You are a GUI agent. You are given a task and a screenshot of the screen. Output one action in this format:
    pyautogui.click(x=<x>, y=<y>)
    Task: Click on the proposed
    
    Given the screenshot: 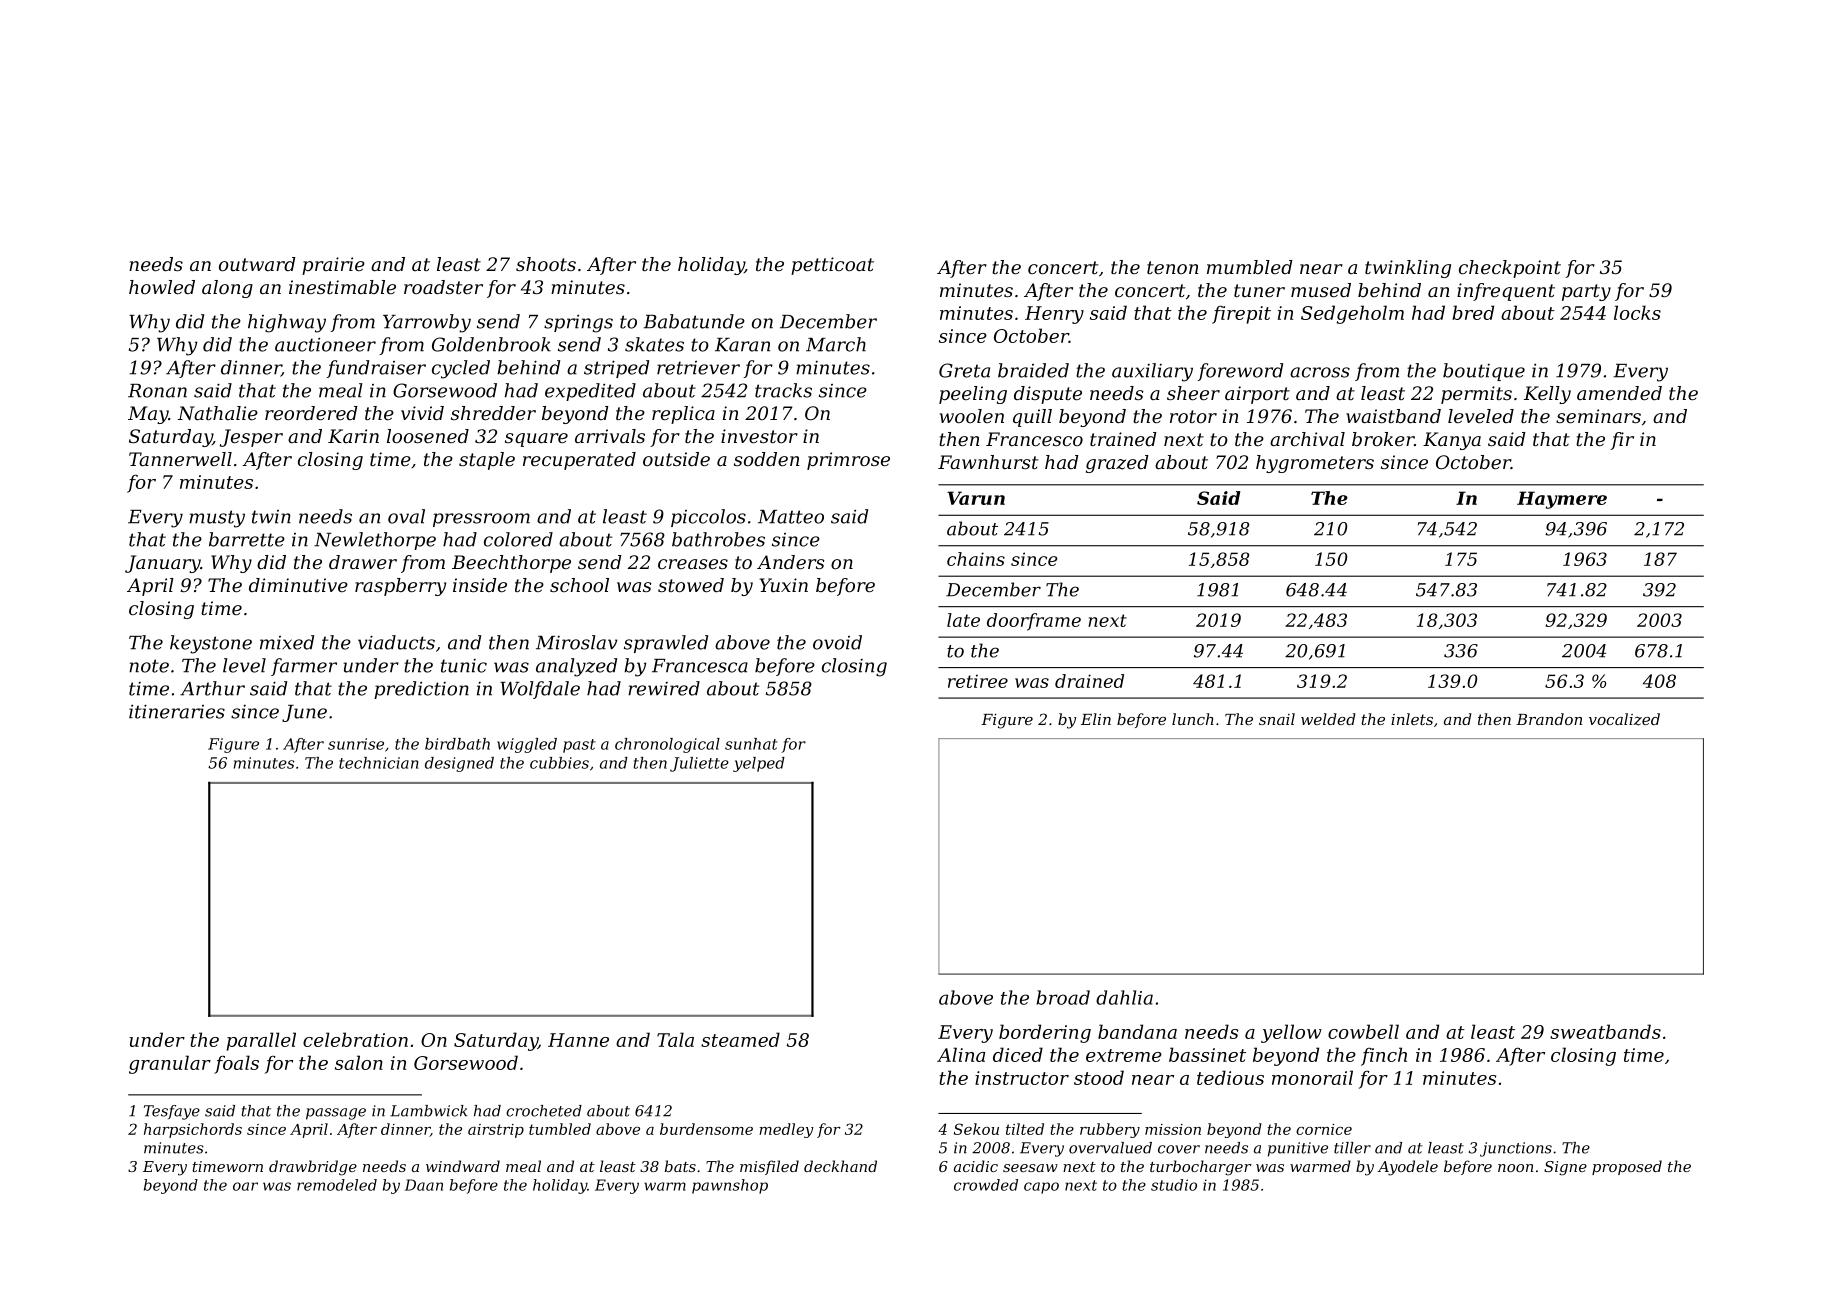 What is the action you would take?
    pyautogui.click(x=1627, y=1167)
